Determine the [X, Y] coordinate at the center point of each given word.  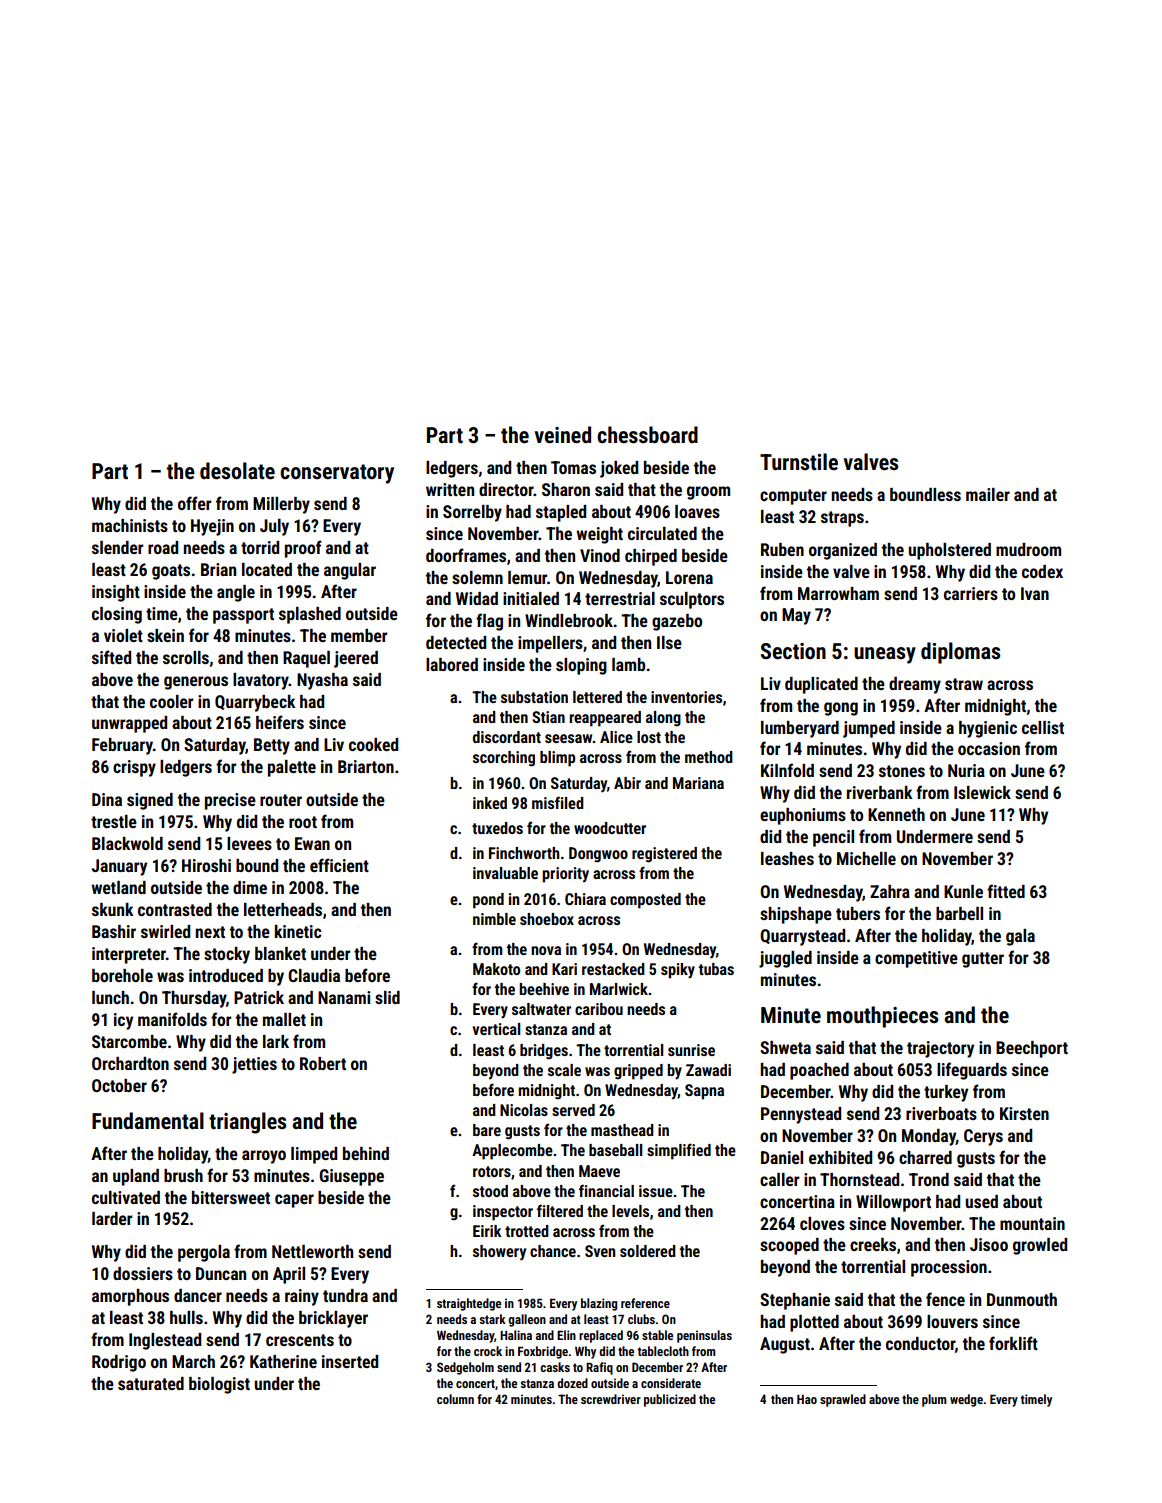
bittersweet [231, 1197]
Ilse [669, 642]
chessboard [647, 435]
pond [488, 901]
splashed [310, 615]
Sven [600, 1251]
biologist [219, 1385]
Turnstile [799, 462]
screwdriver [611, 1399]
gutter [983, 960]
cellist [1043, 727]
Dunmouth [1022, 1299]
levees [249, 843]
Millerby [281, 505]
